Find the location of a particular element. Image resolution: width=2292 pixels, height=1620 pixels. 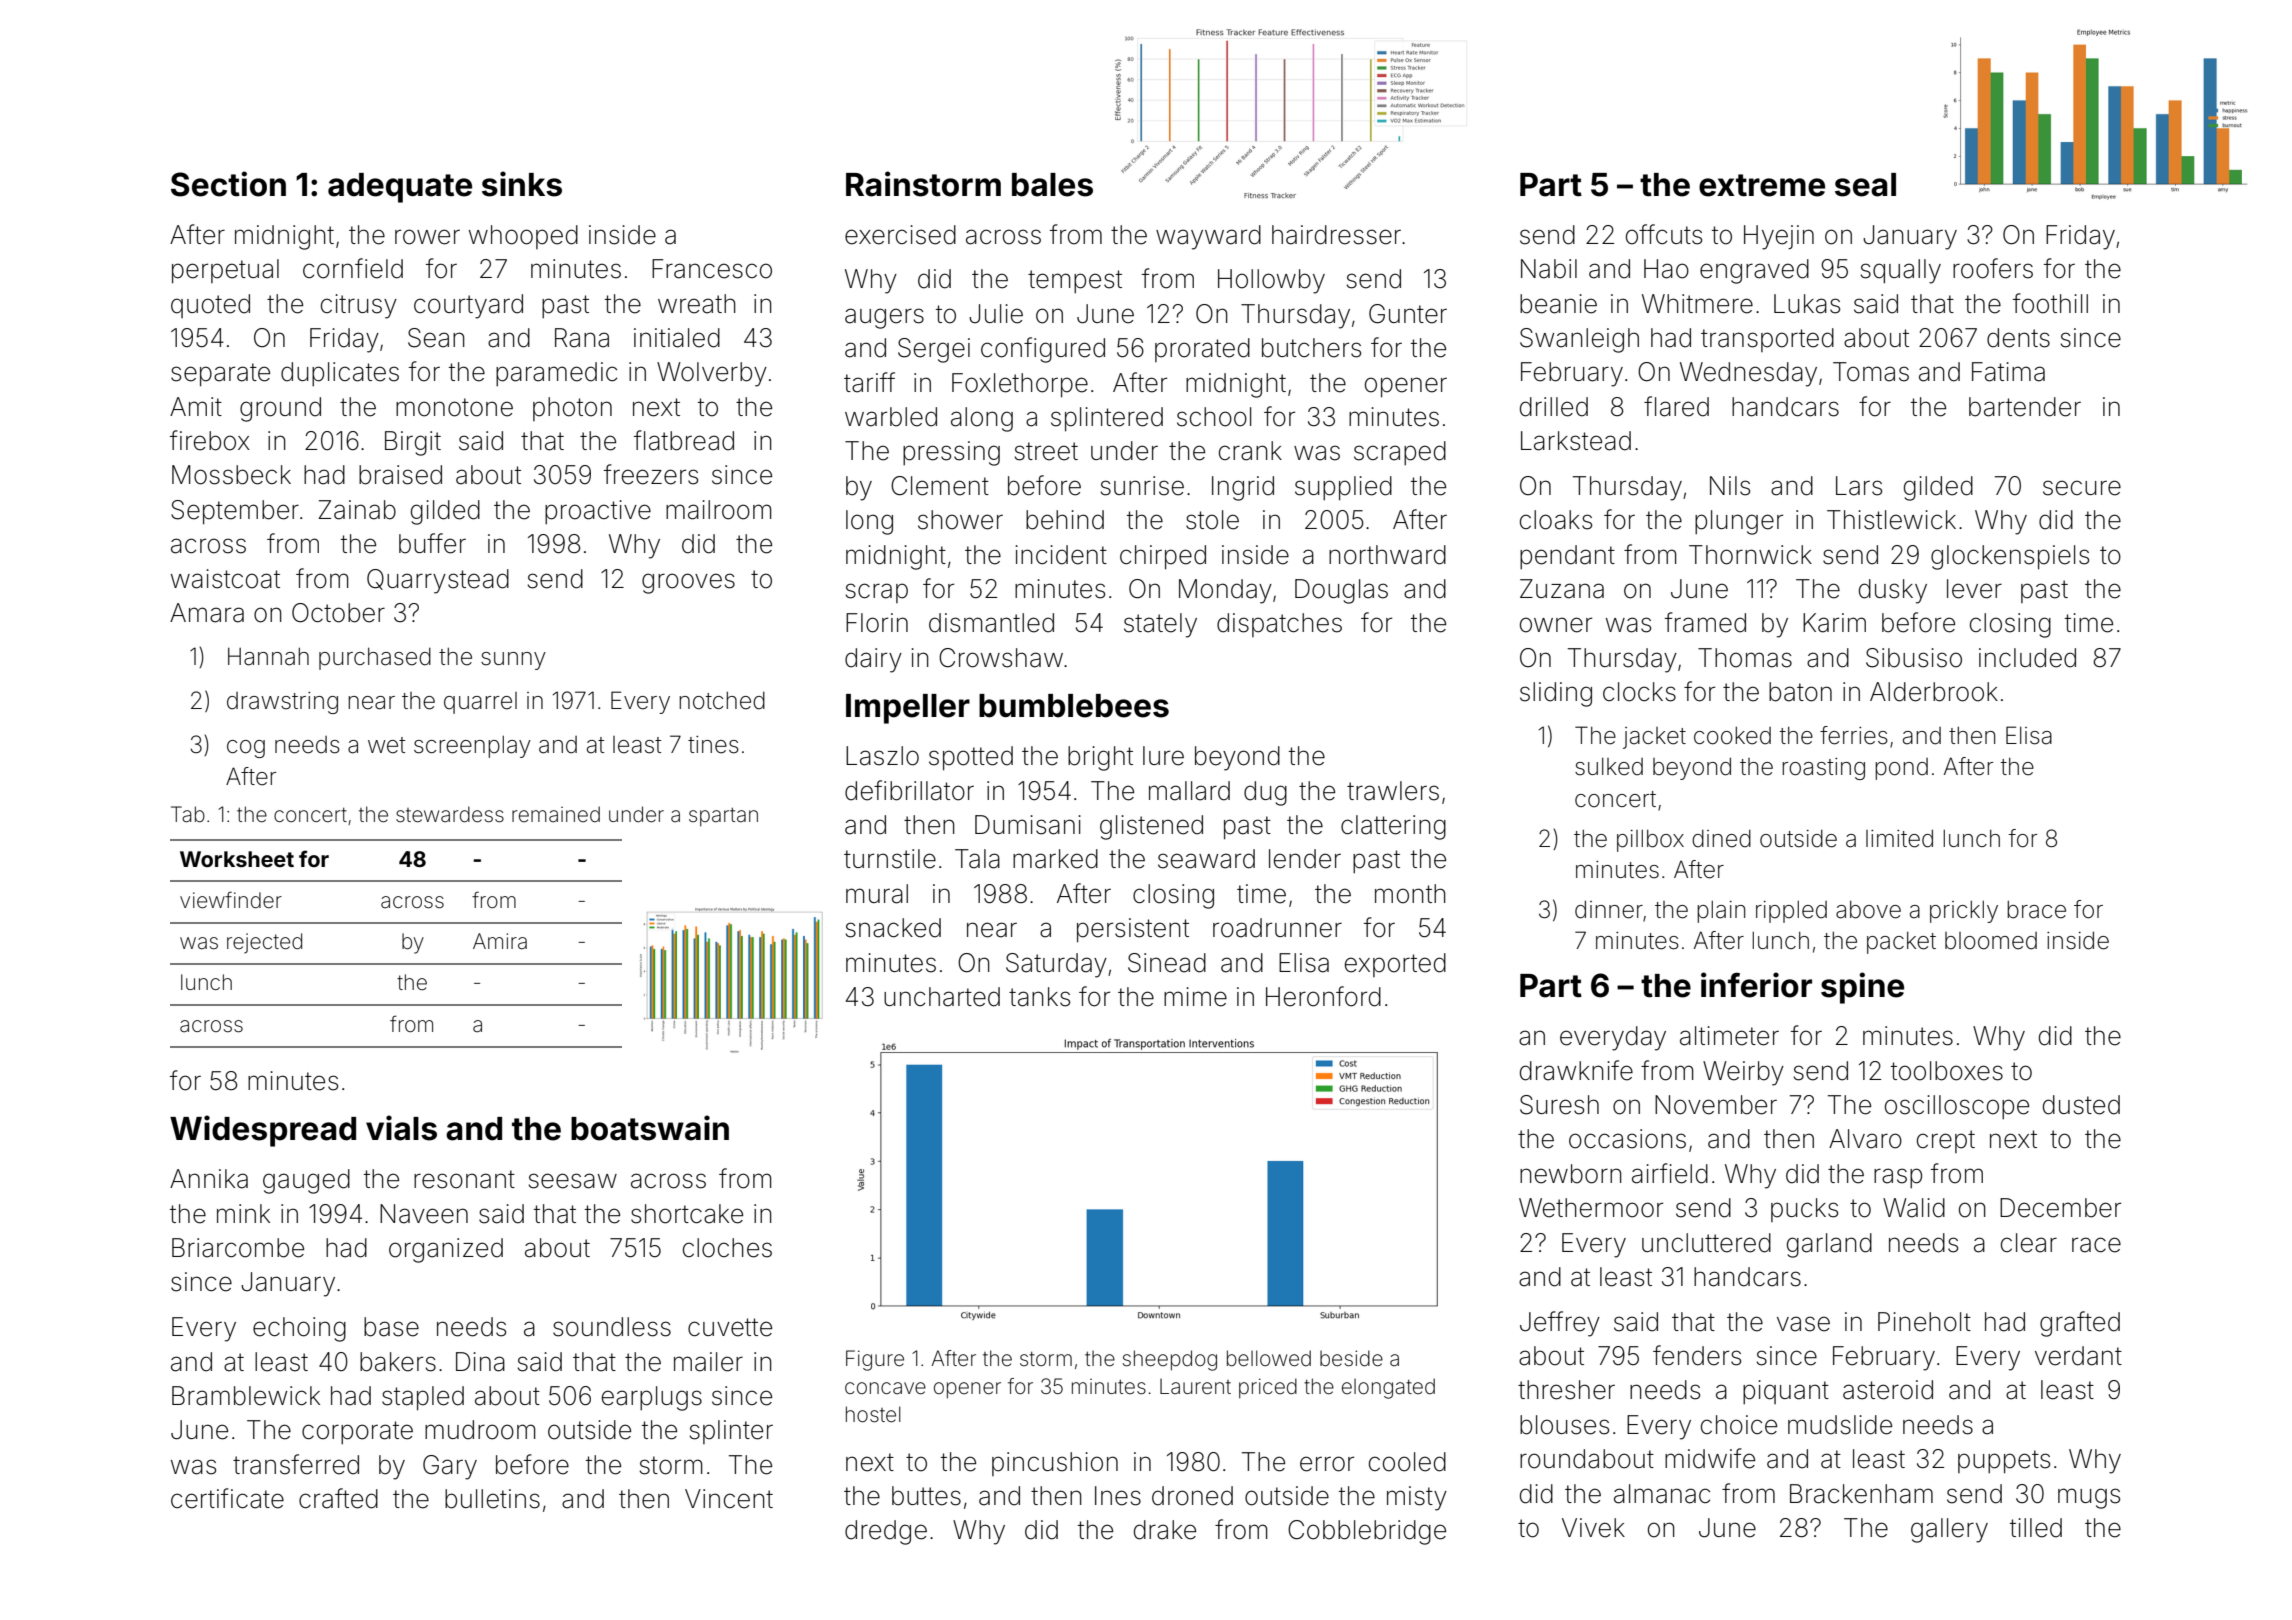

bulletins is located at coordinates (492, 1499).
